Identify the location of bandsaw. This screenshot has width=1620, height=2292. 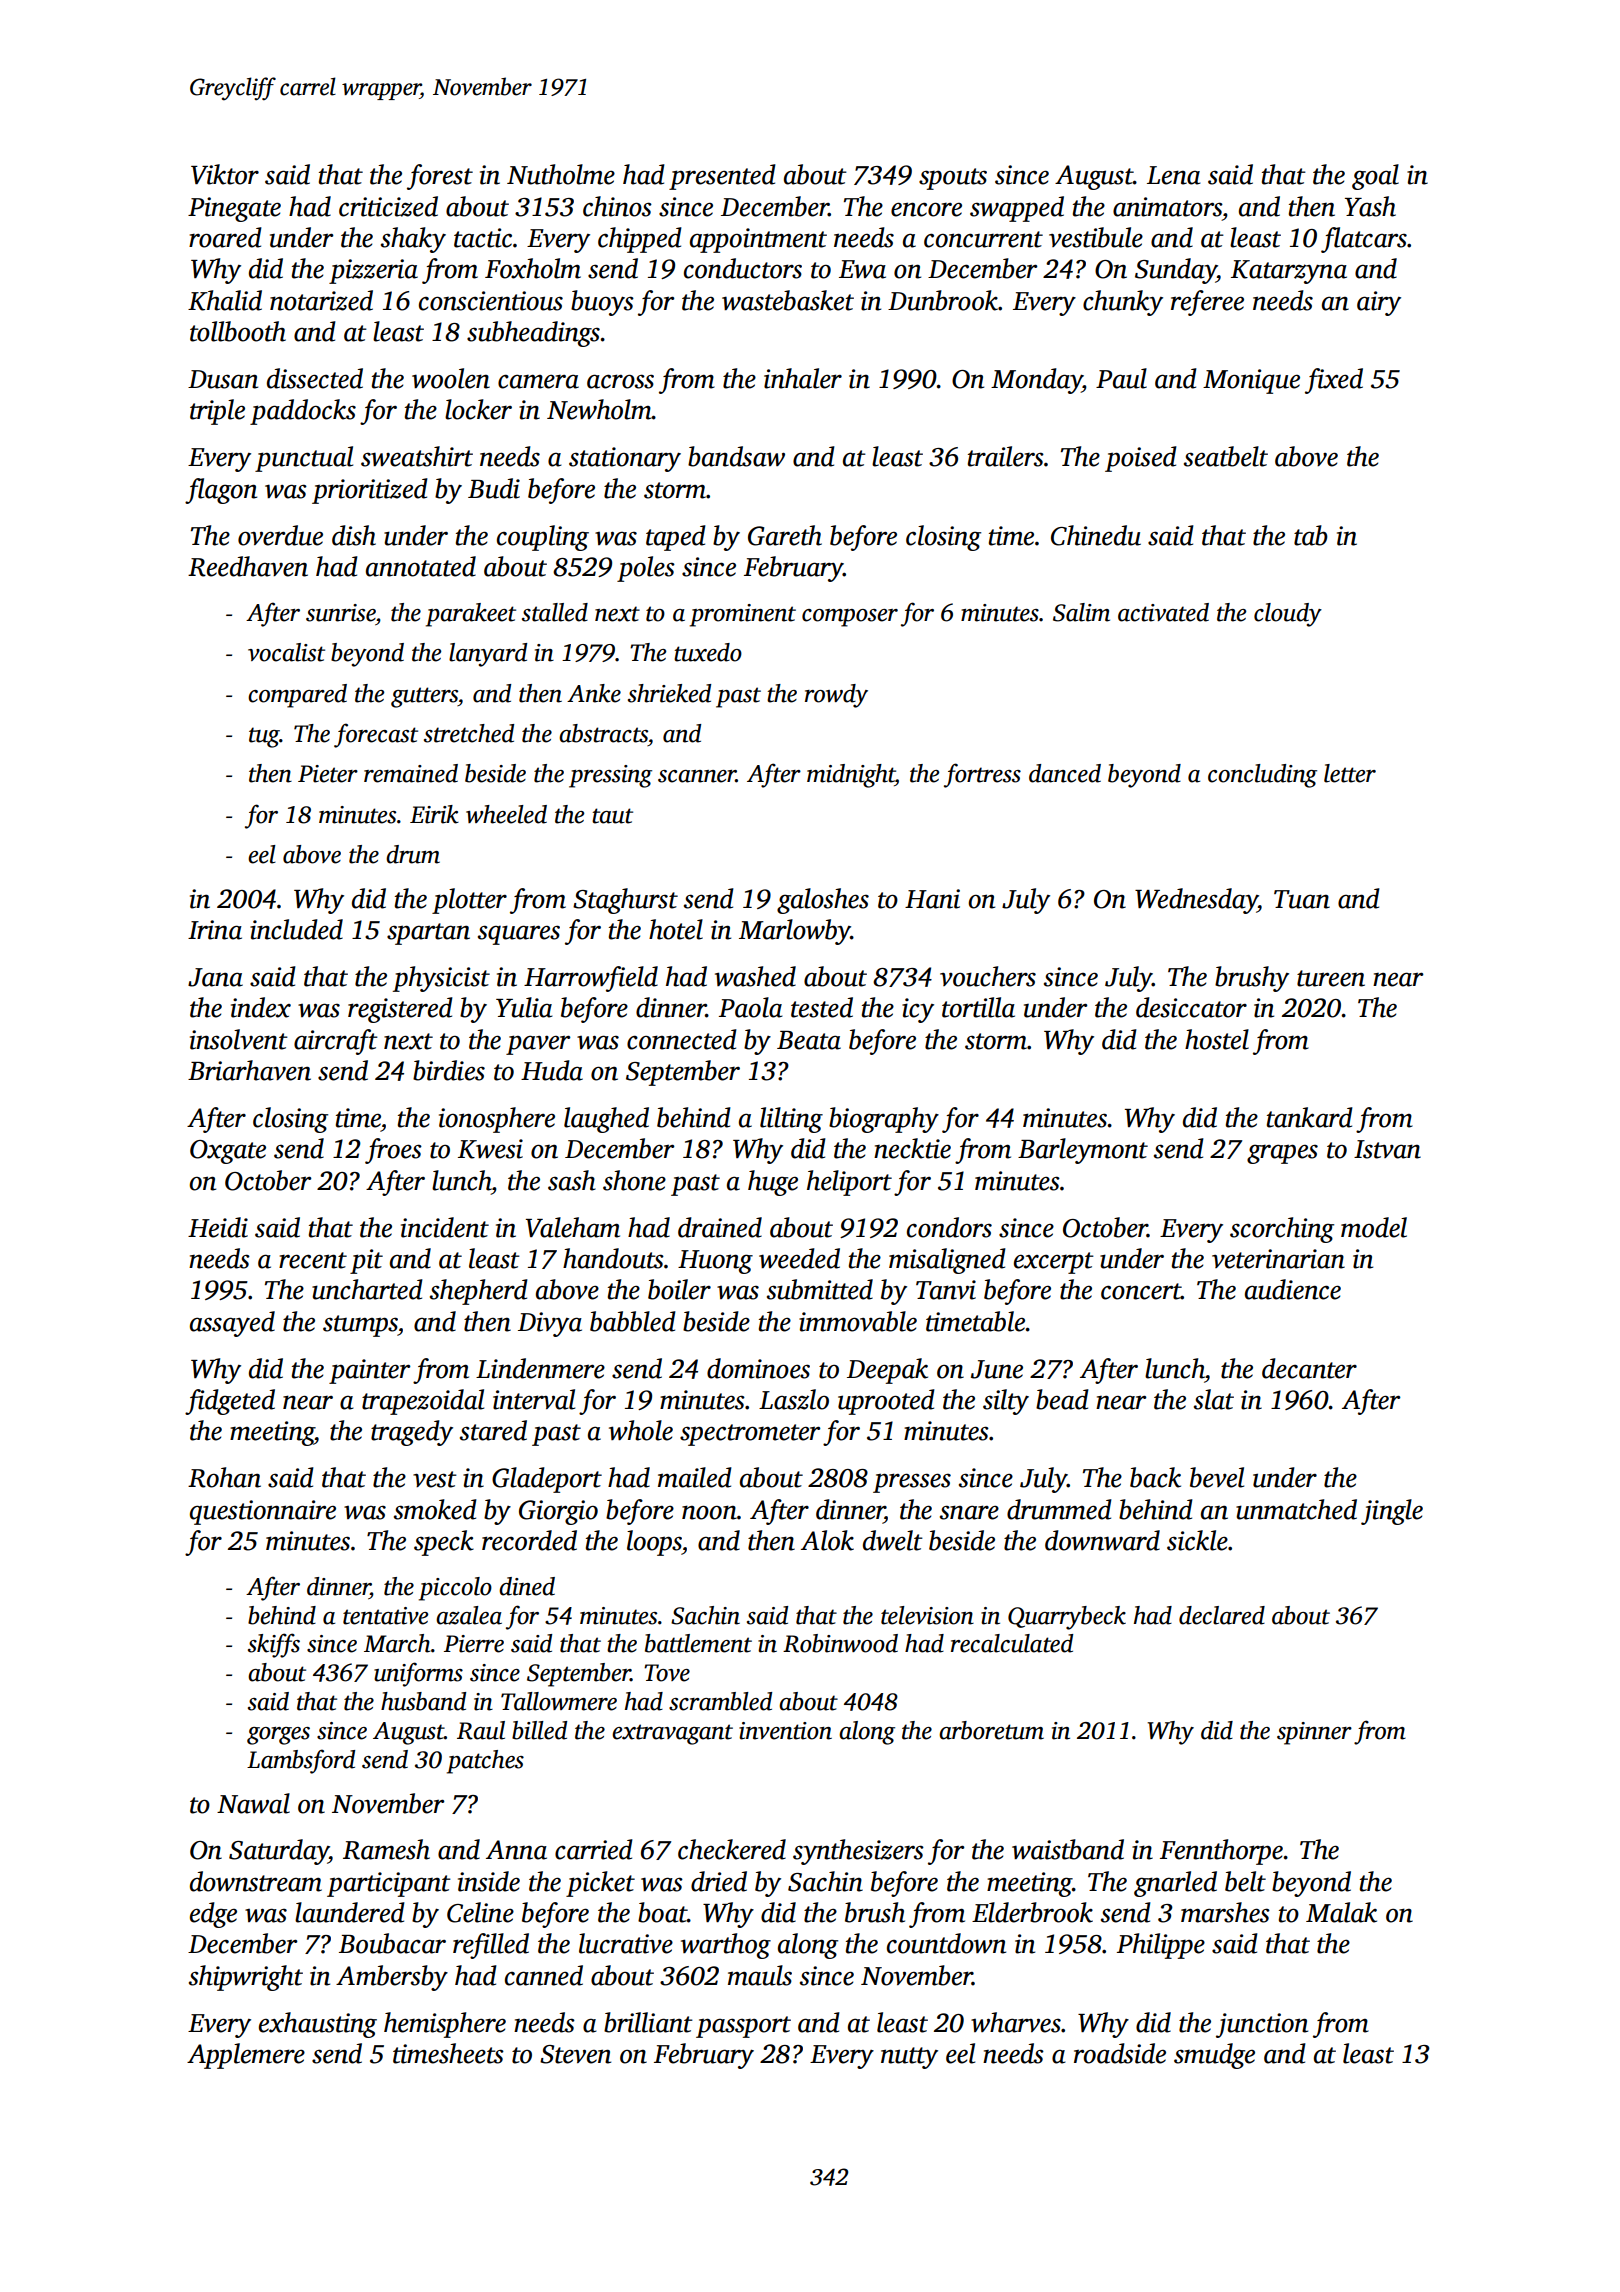
(736, 456).
